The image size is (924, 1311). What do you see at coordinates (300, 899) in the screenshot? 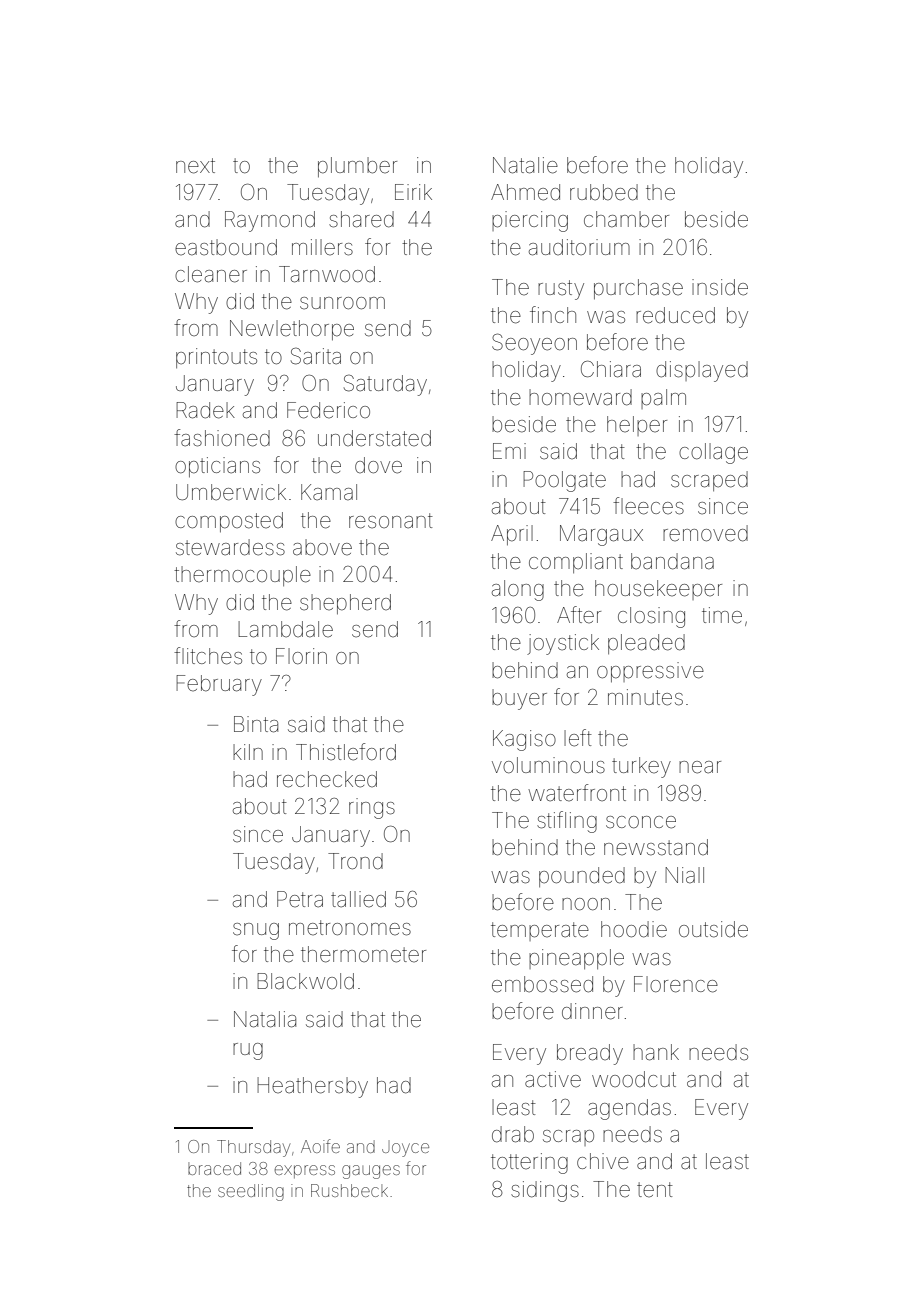
I see `Petra` at bounding box center [300, 899].
